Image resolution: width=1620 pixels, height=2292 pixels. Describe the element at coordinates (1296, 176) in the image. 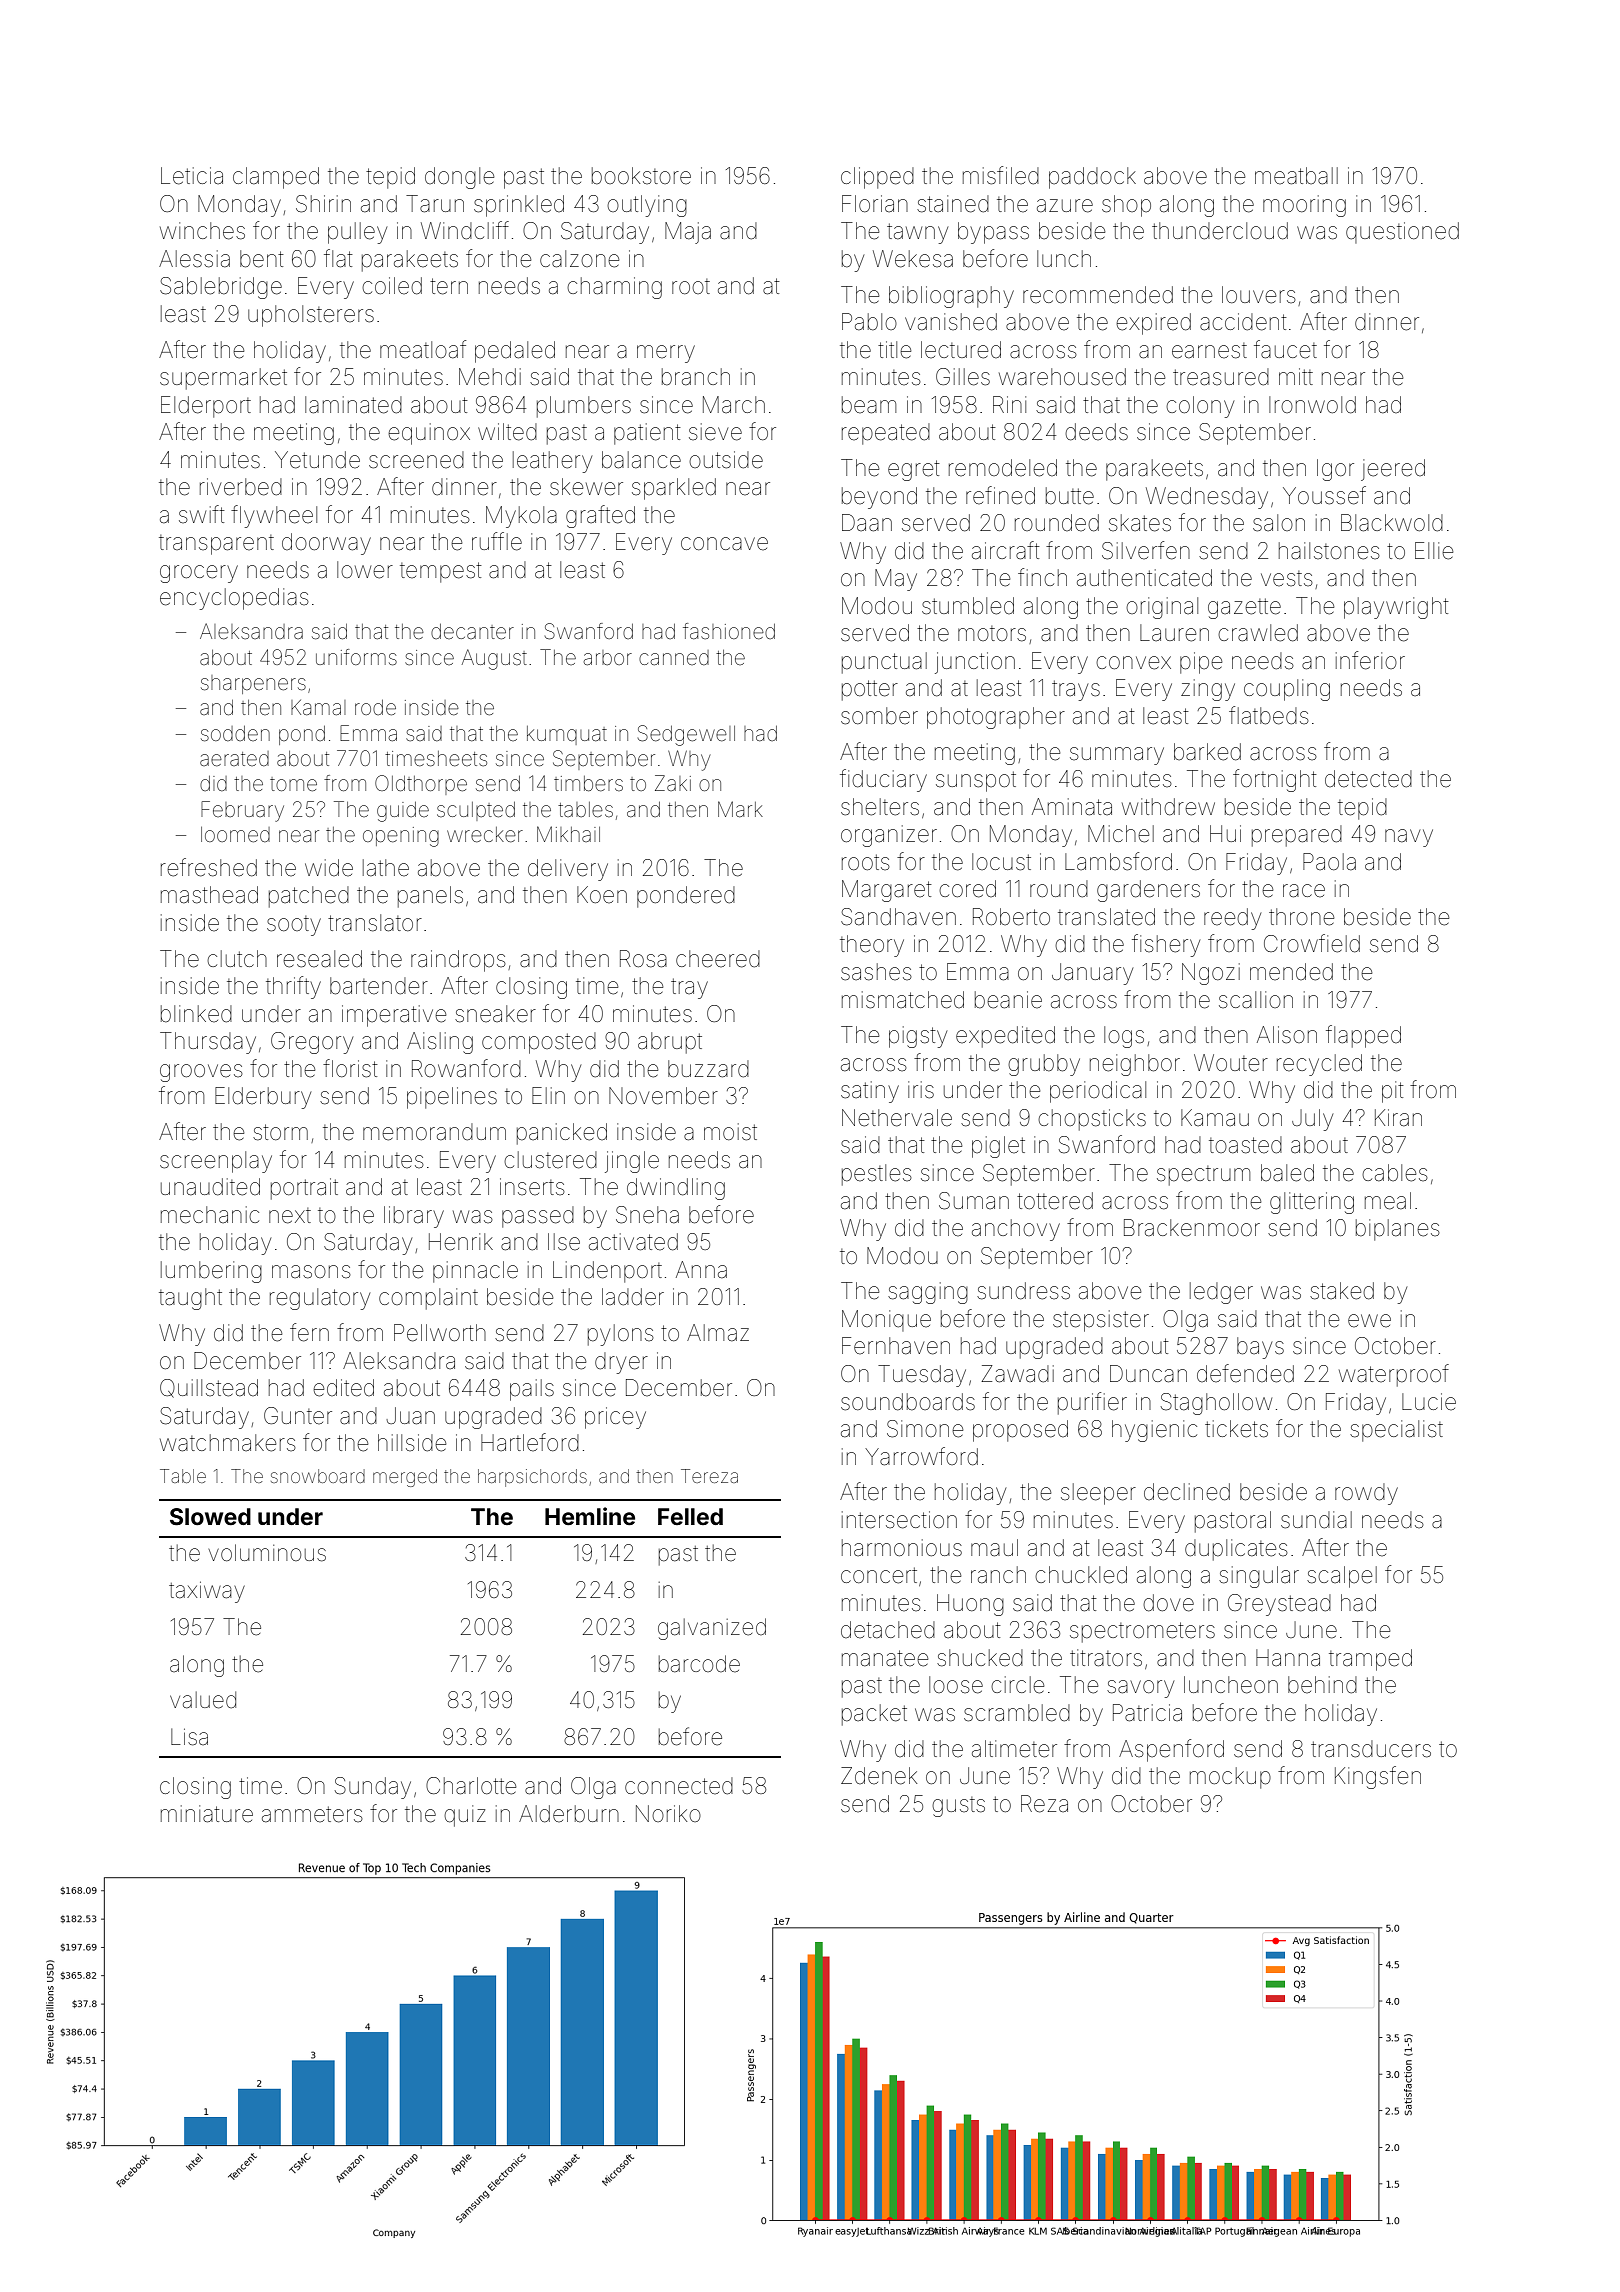

I see `meatball` at that location.
